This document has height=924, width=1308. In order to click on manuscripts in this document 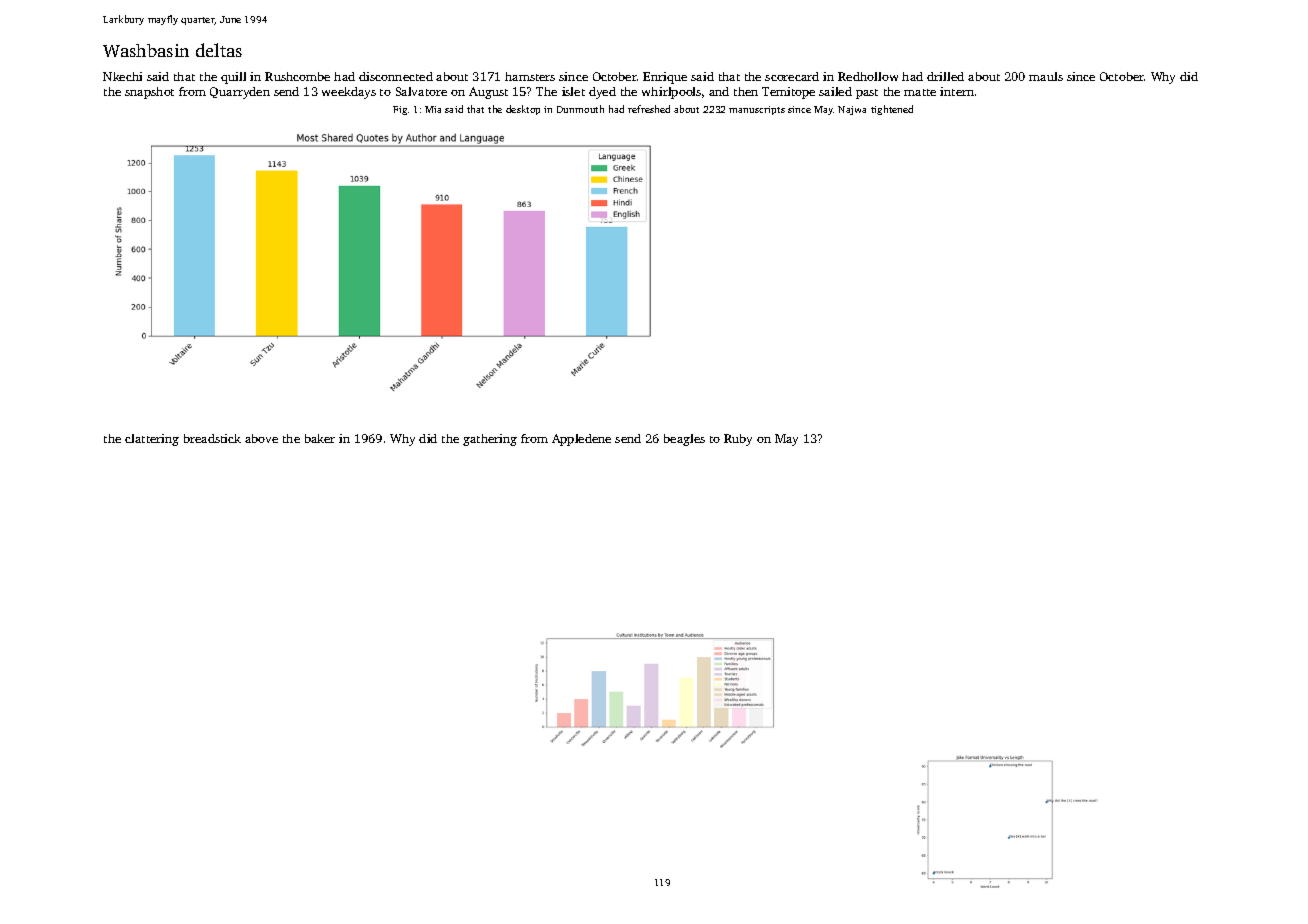, I will do `click(757, 110)`.
